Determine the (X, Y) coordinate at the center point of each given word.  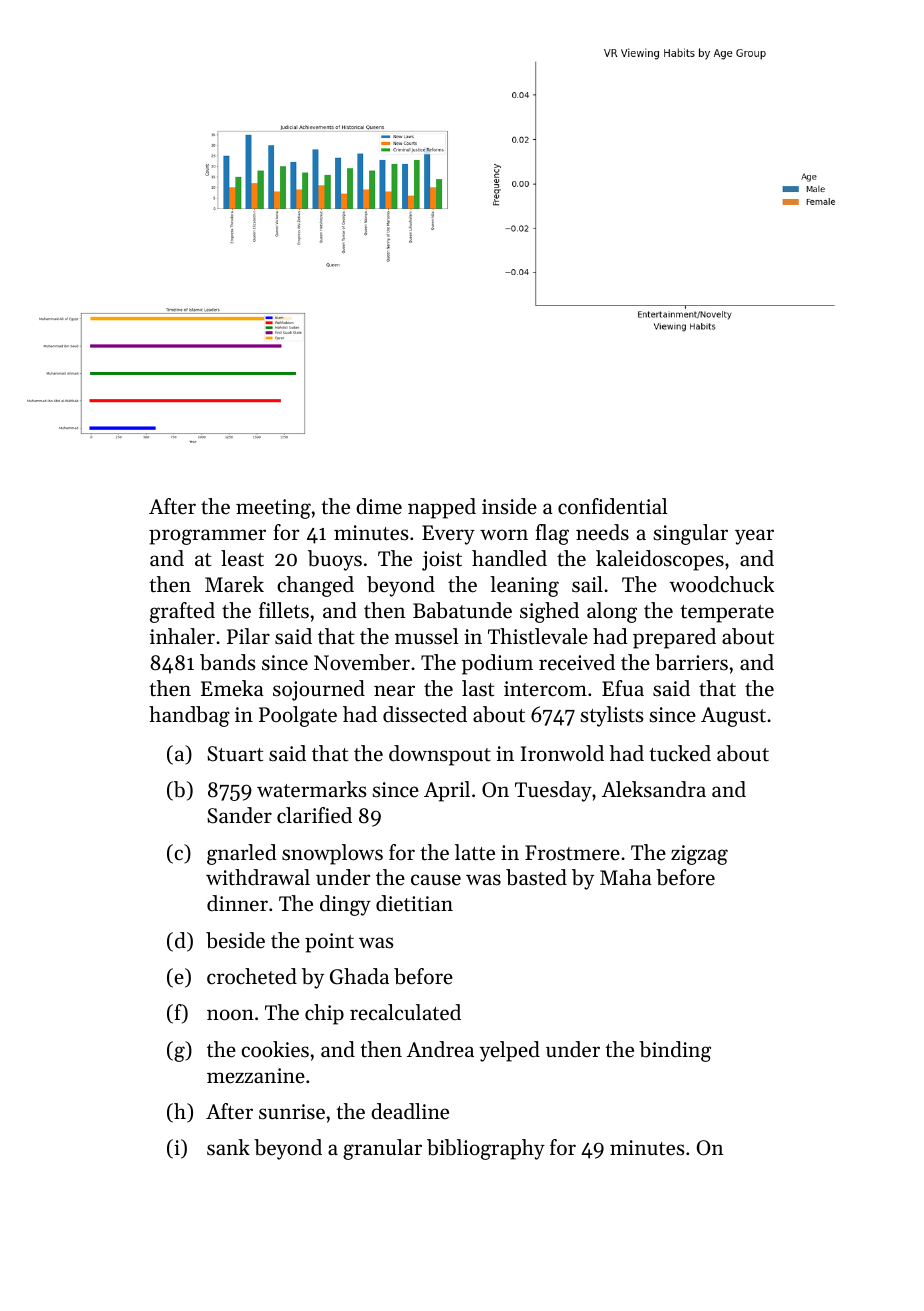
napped (442, 508)
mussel (426, 636)
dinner (237, 903)
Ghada (359, 976)
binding (675, 1051)
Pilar (248, 636)
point (329, 943)
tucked (680, 753)
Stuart (235, 754)
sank (228, 1147)
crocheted (252, 976)
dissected (425, 714)
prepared (674, 638)
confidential (612, 506)
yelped (510, 1051)
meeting (273, 509)
